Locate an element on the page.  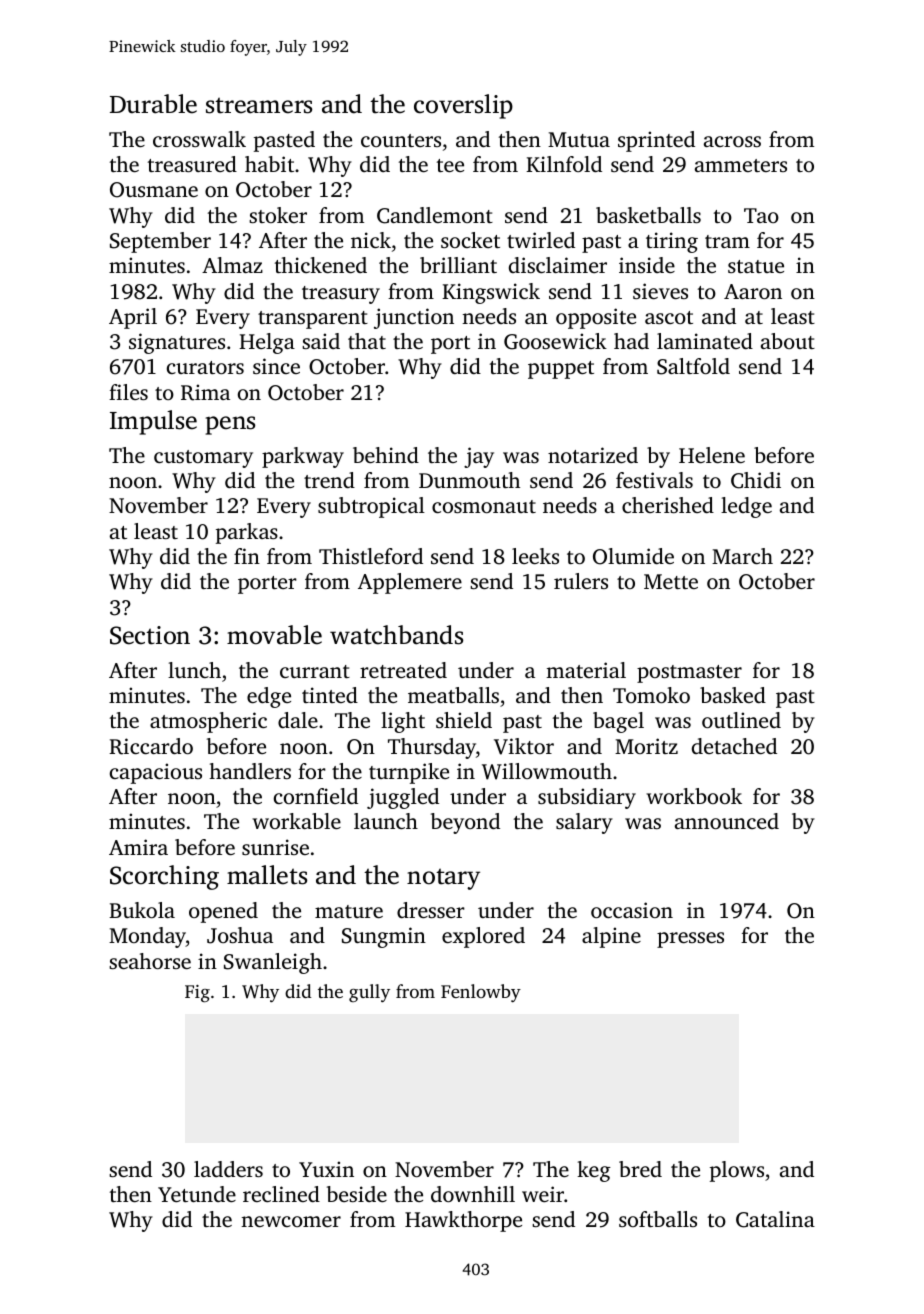
plows is located at coordinates (737, 1171).
